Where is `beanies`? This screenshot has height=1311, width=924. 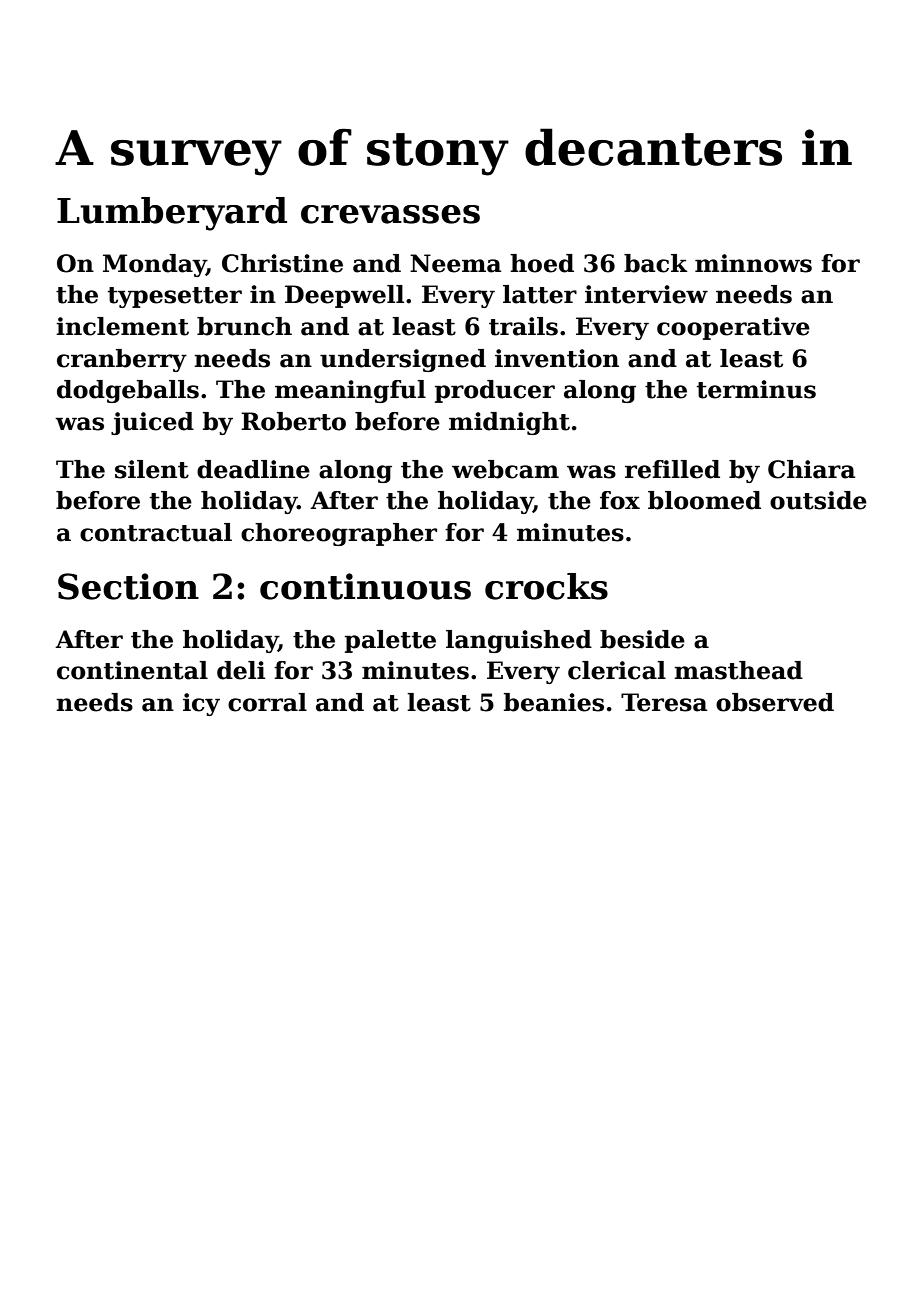
beanies is located at coordinates (554, 702).
